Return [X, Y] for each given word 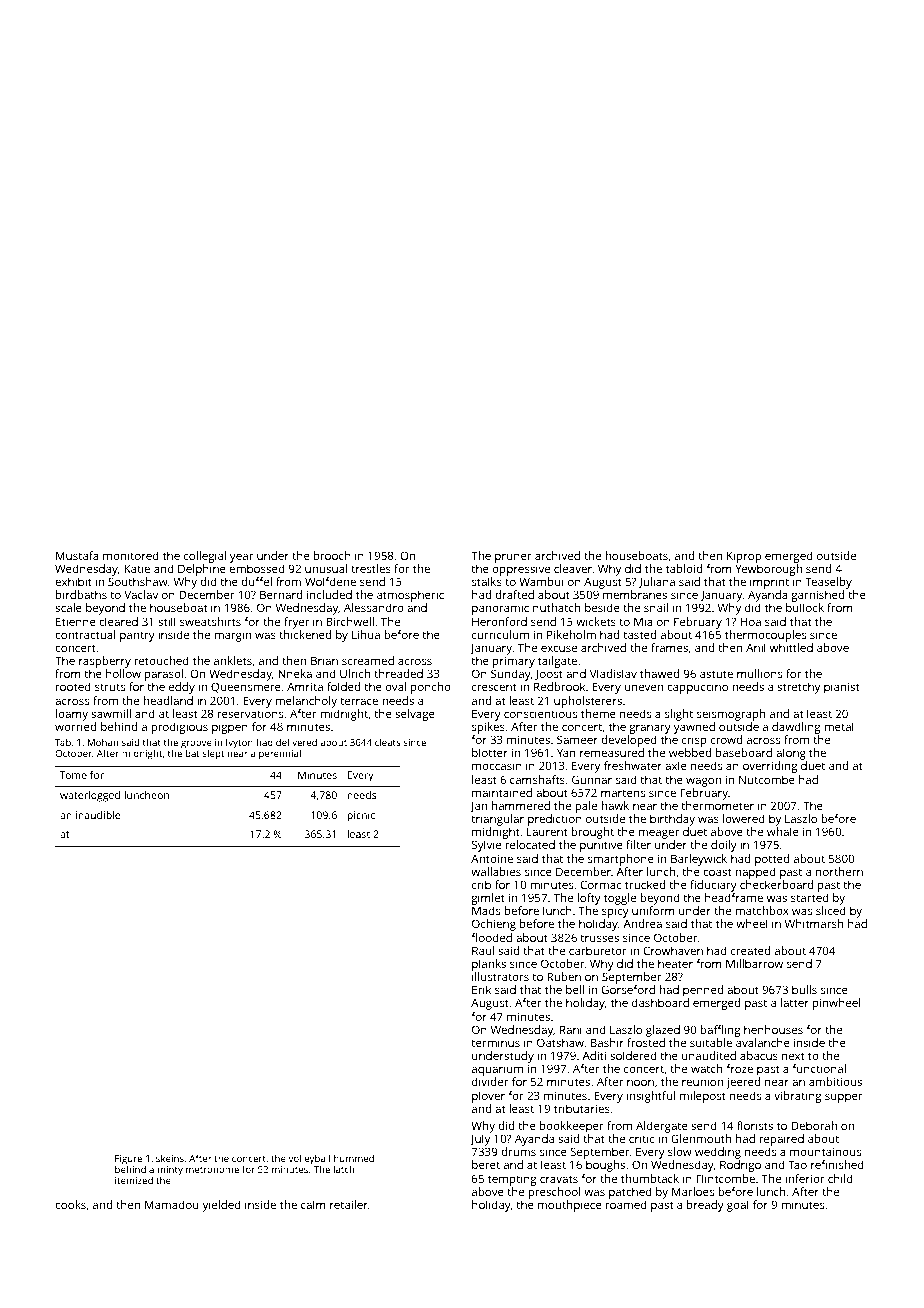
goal [738, 1206]
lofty [589, 899]
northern [839, 871]
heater [675, 963]
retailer [349, 1204]
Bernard [281, 594]
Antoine [492, 858]
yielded [221, 1206]
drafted [514, 594]
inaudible [98, 815]
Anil [756, 647]
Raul [483, 950]
